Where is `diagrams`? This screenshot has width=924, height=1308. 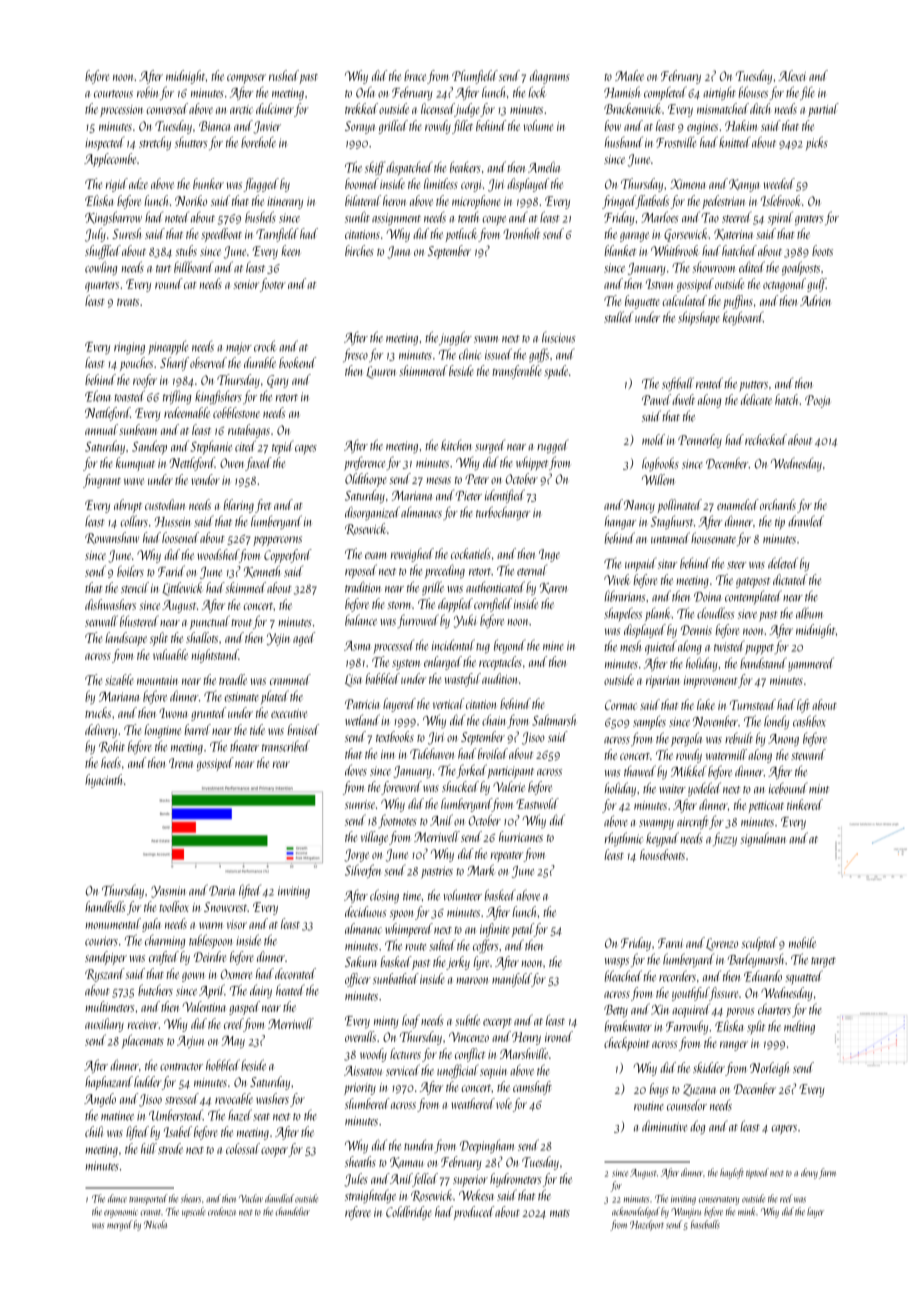
diagrams is located at coordinates (550, 77).
